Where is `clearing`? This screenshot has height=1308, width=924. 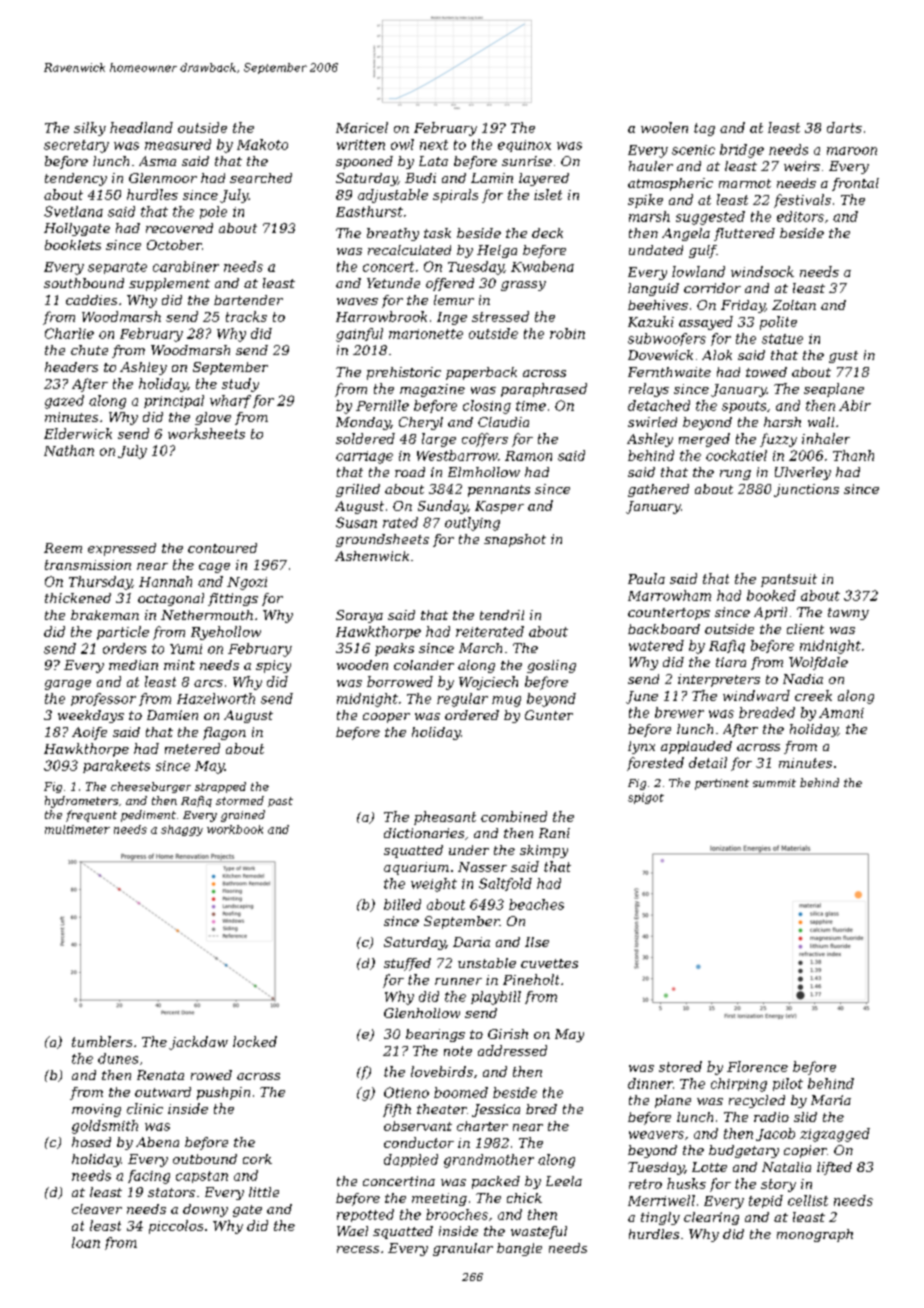
clearing is located at coordinates (711, 1218).
